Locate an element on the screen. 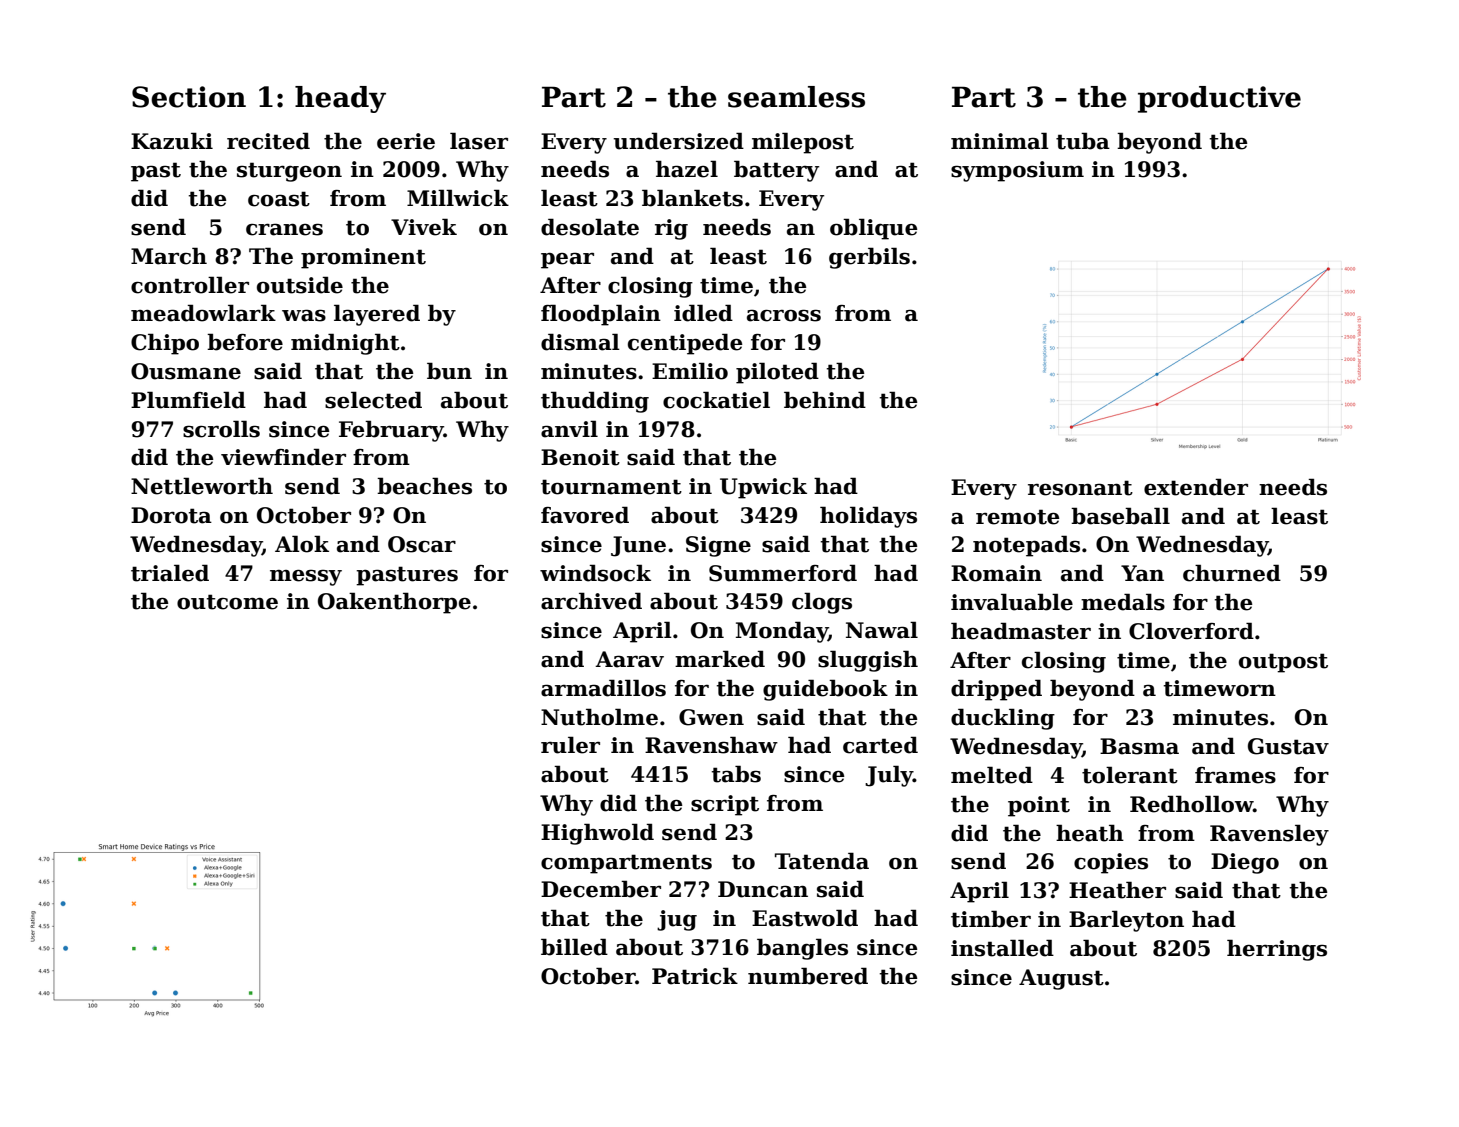 The height and width of the screenshot is (1127, 1459). midnight is located at coordinates (345, 344).
